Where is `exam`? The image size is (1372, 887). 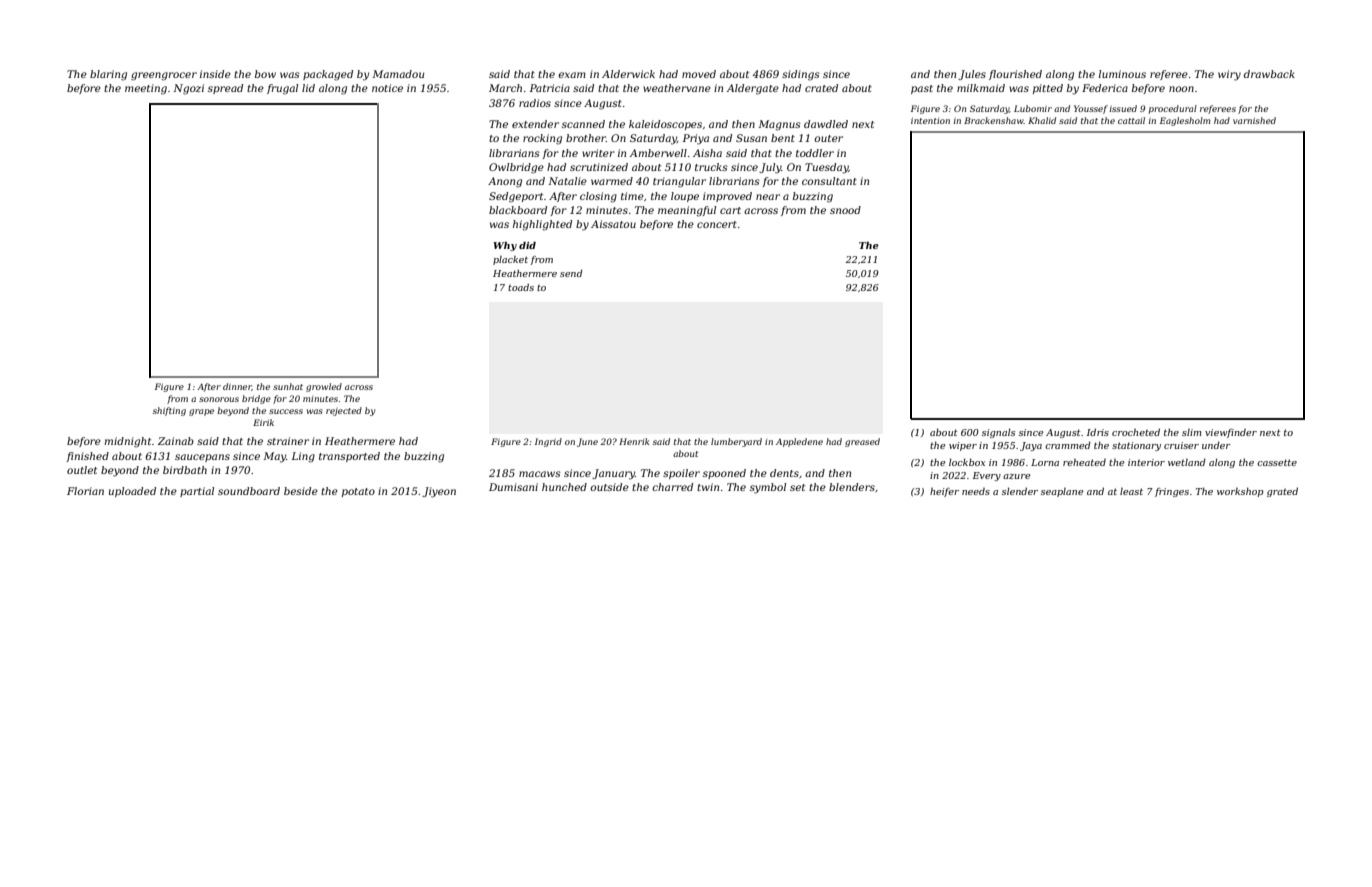 exam is located at coordinates (572, 75).
